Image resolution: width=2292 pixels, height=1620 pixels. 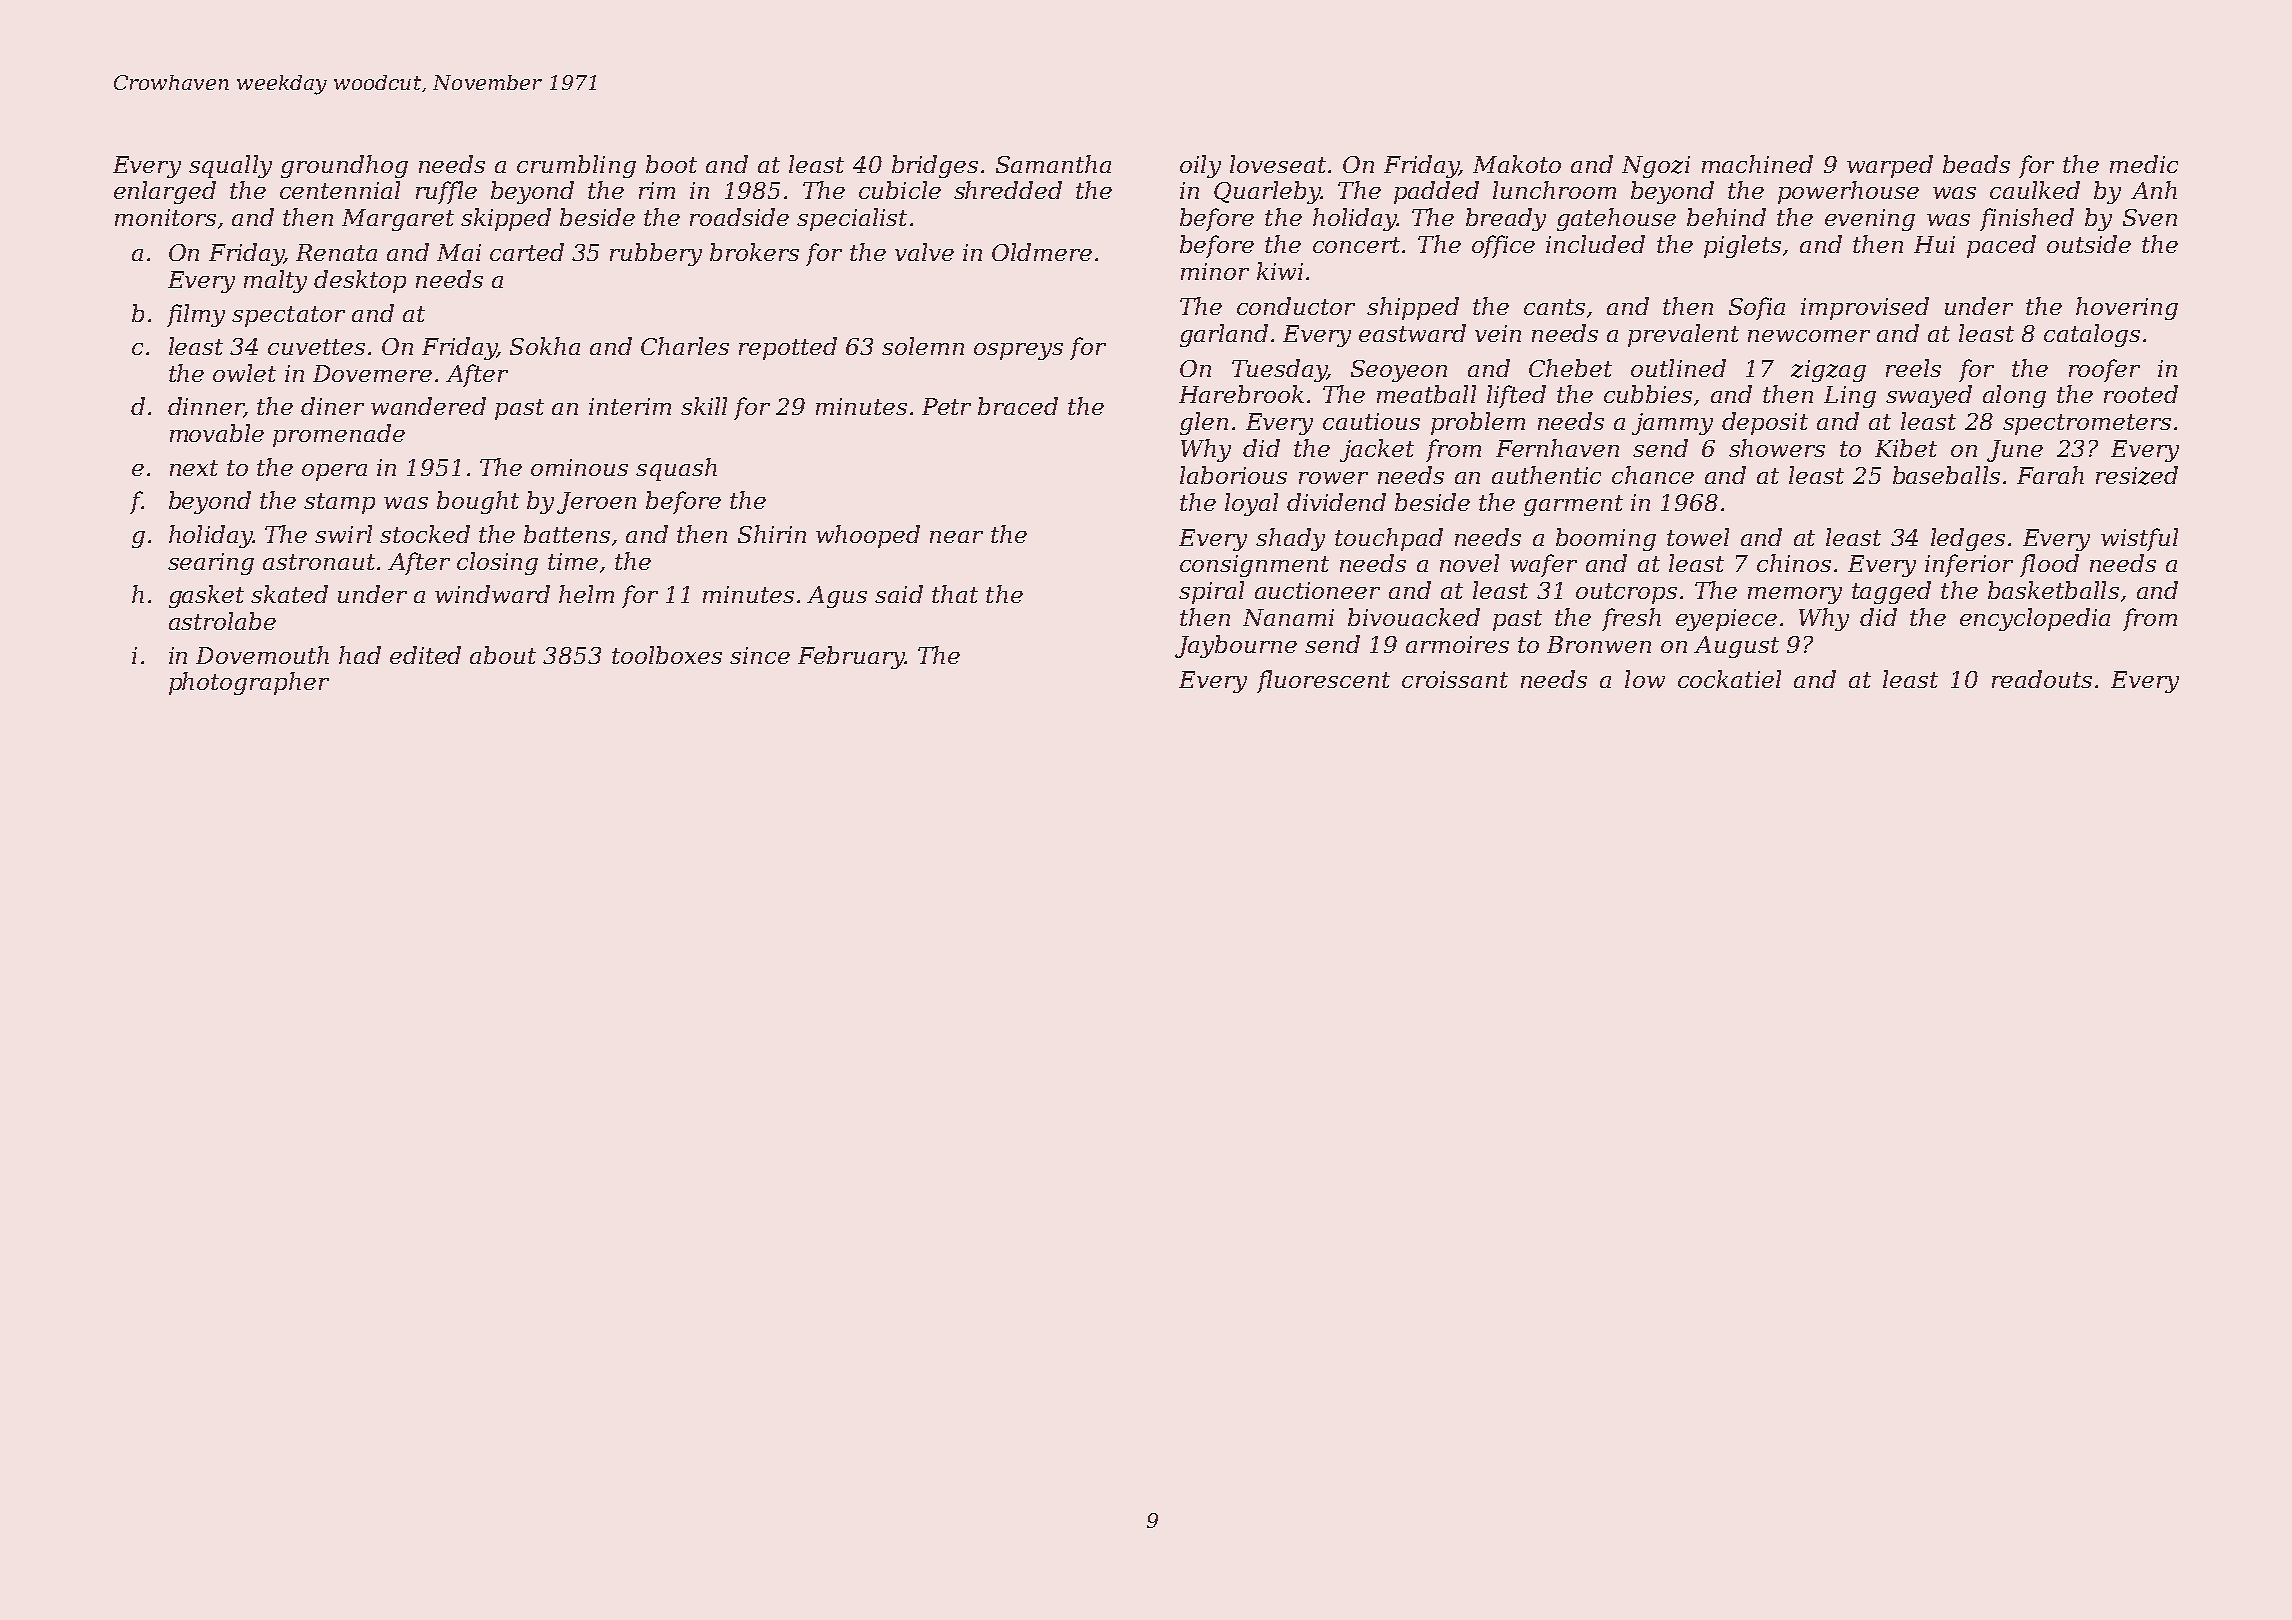 What do you see at coordinates (1757, 164) in the screenshot?
I see `machined` at bounding box center [1757, 164].
